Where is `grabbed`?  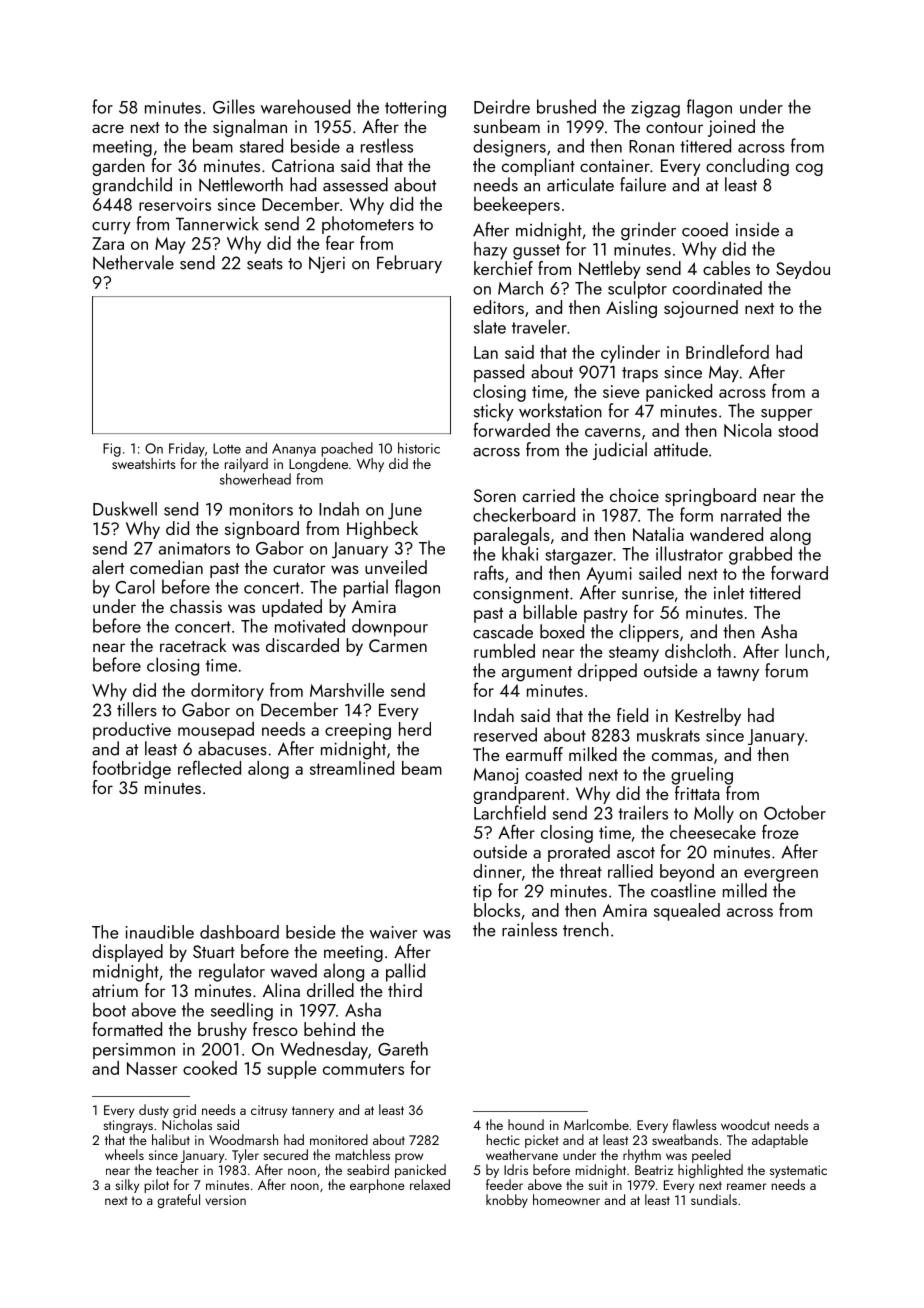
grabbed is located at coordinates (760, 555).
